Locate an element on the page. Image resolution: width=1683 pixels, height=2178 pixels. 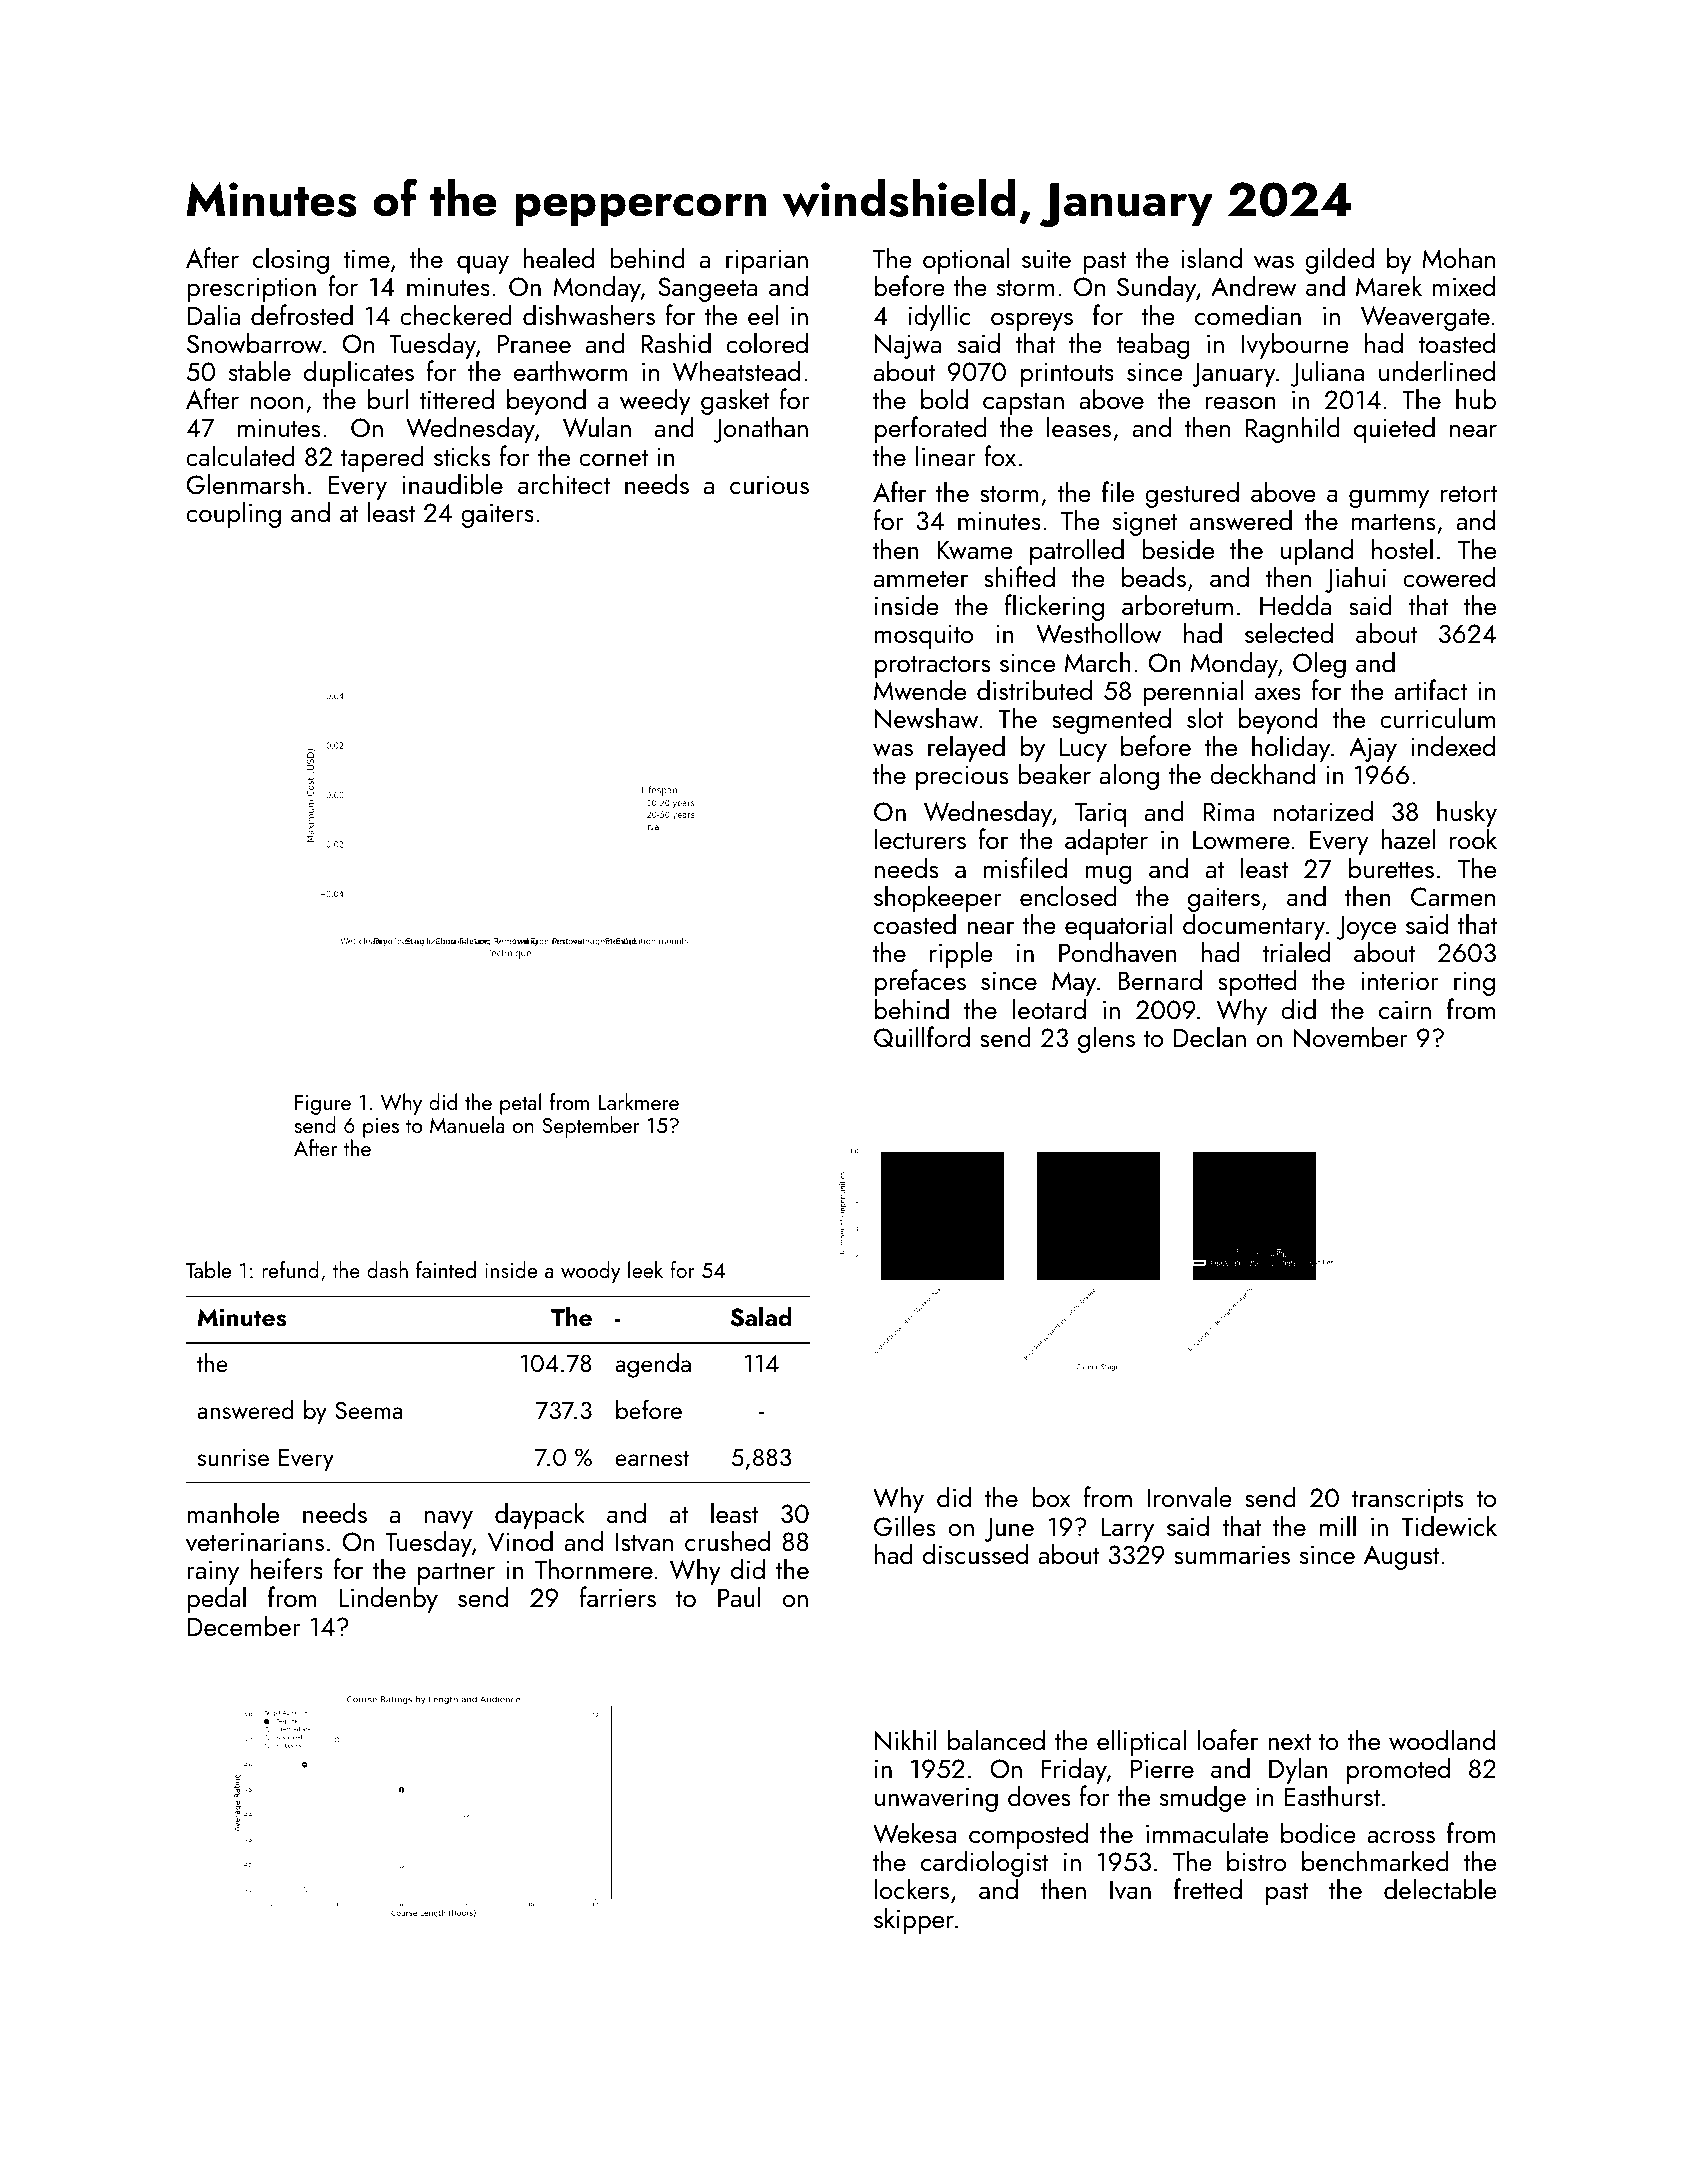
Joyce is located at coordinates (1366, 927).
